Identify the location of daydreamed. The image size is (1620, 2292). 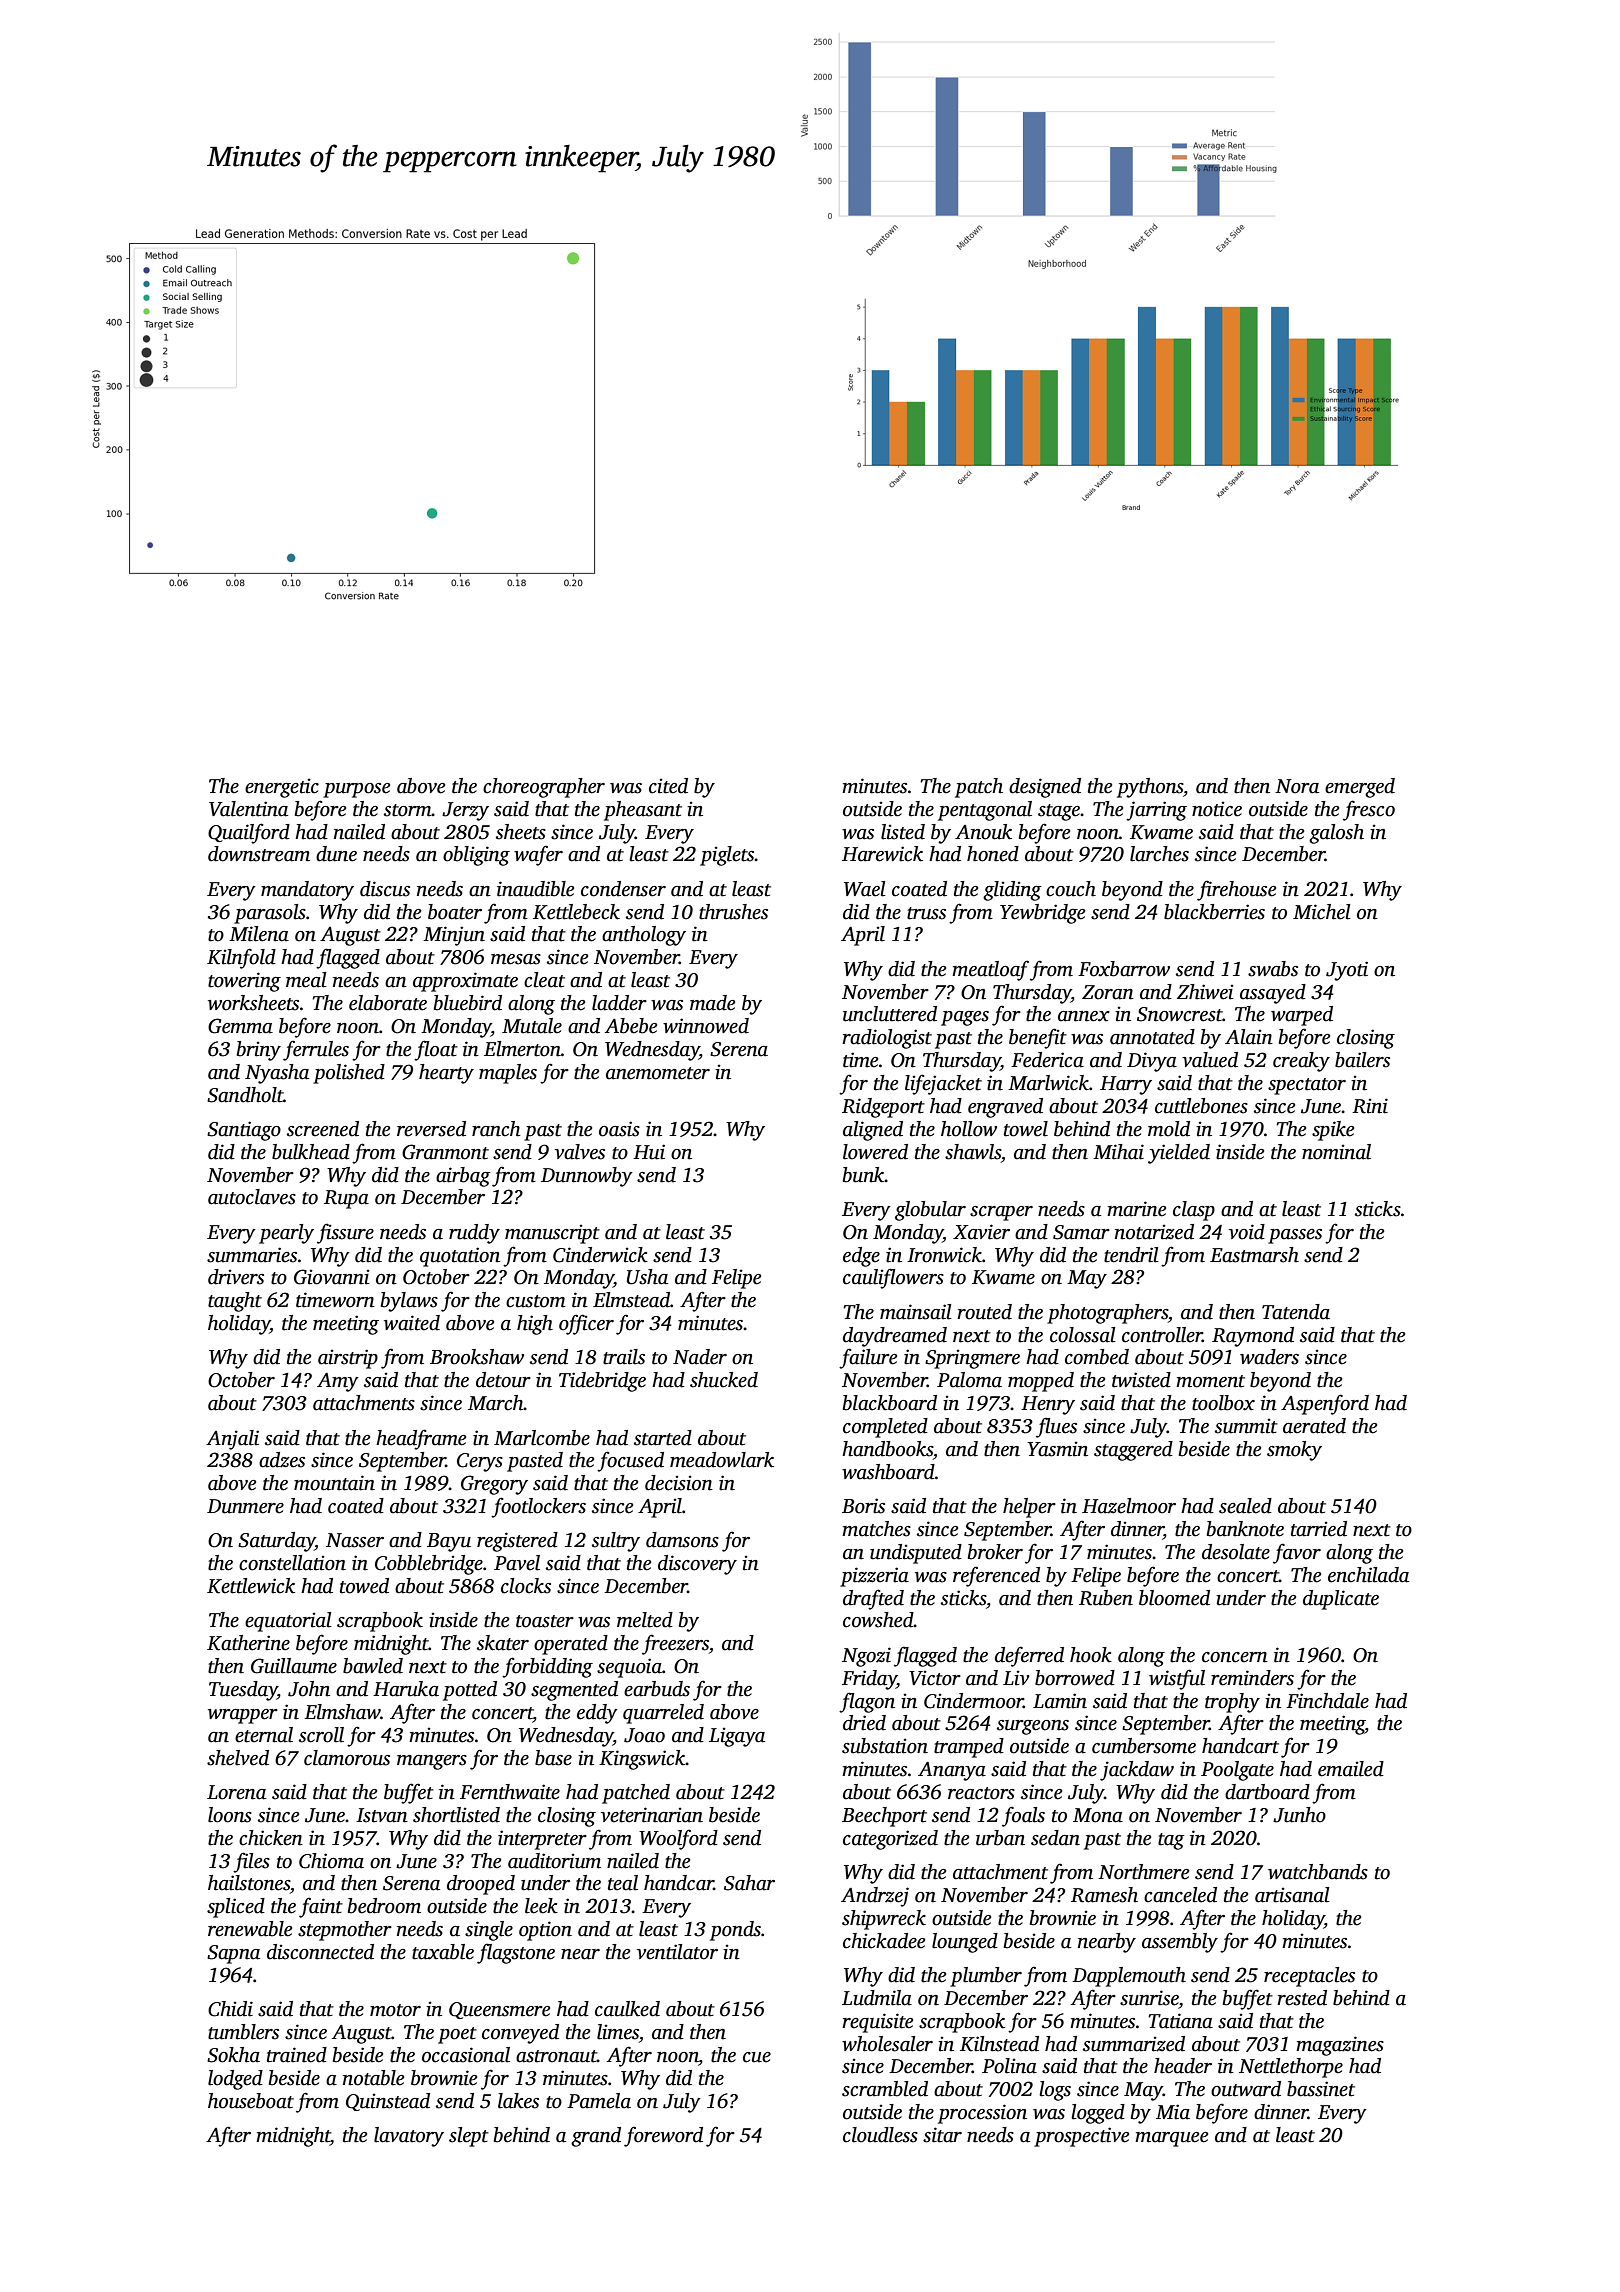
(895, 1337).
